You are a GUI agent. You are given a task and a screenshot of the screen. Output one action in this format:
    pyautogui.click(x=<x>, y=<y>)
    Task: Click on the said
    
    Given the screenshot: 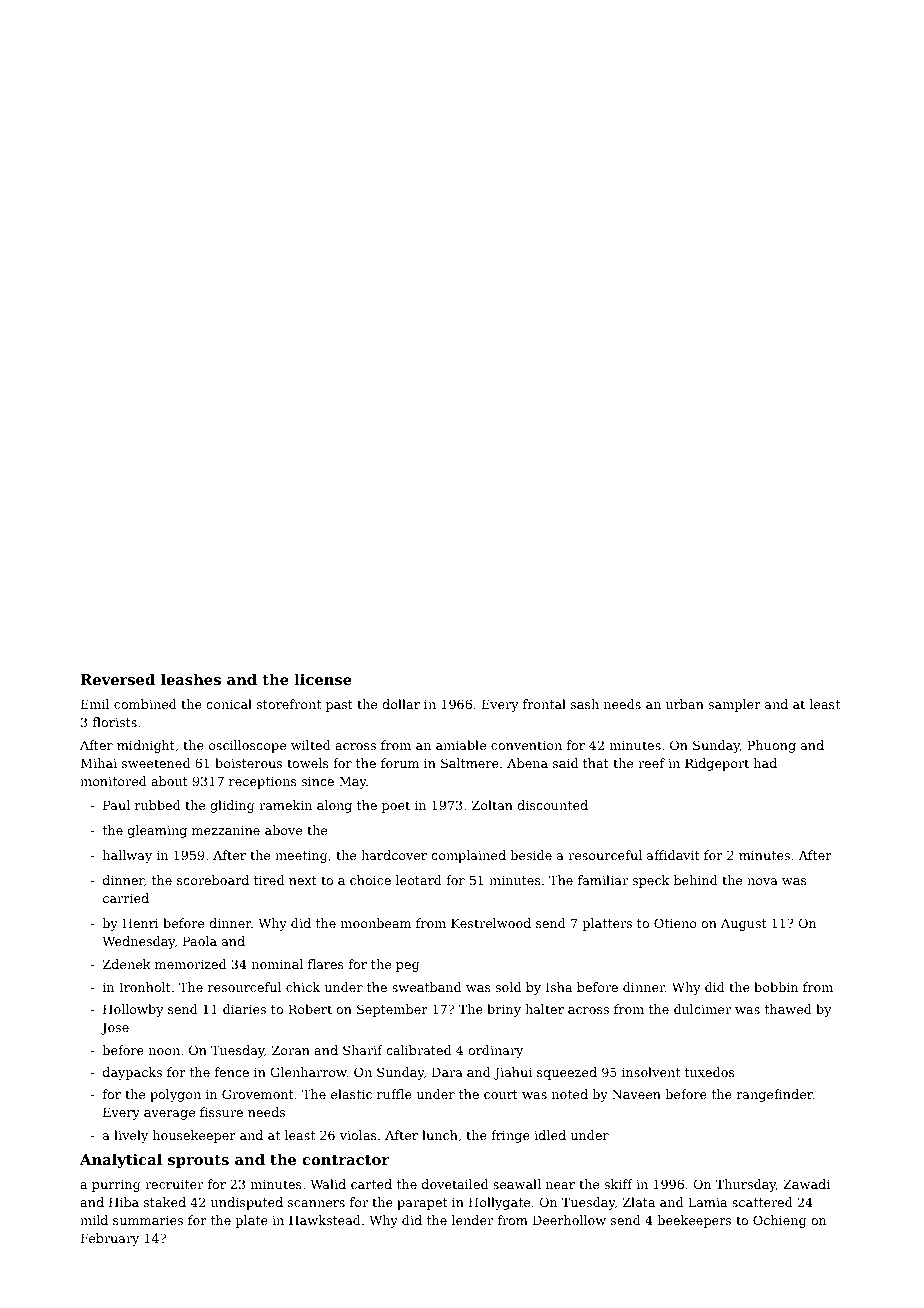 What is the action you would take?
    pyautogui.click(x=565, y=763)
